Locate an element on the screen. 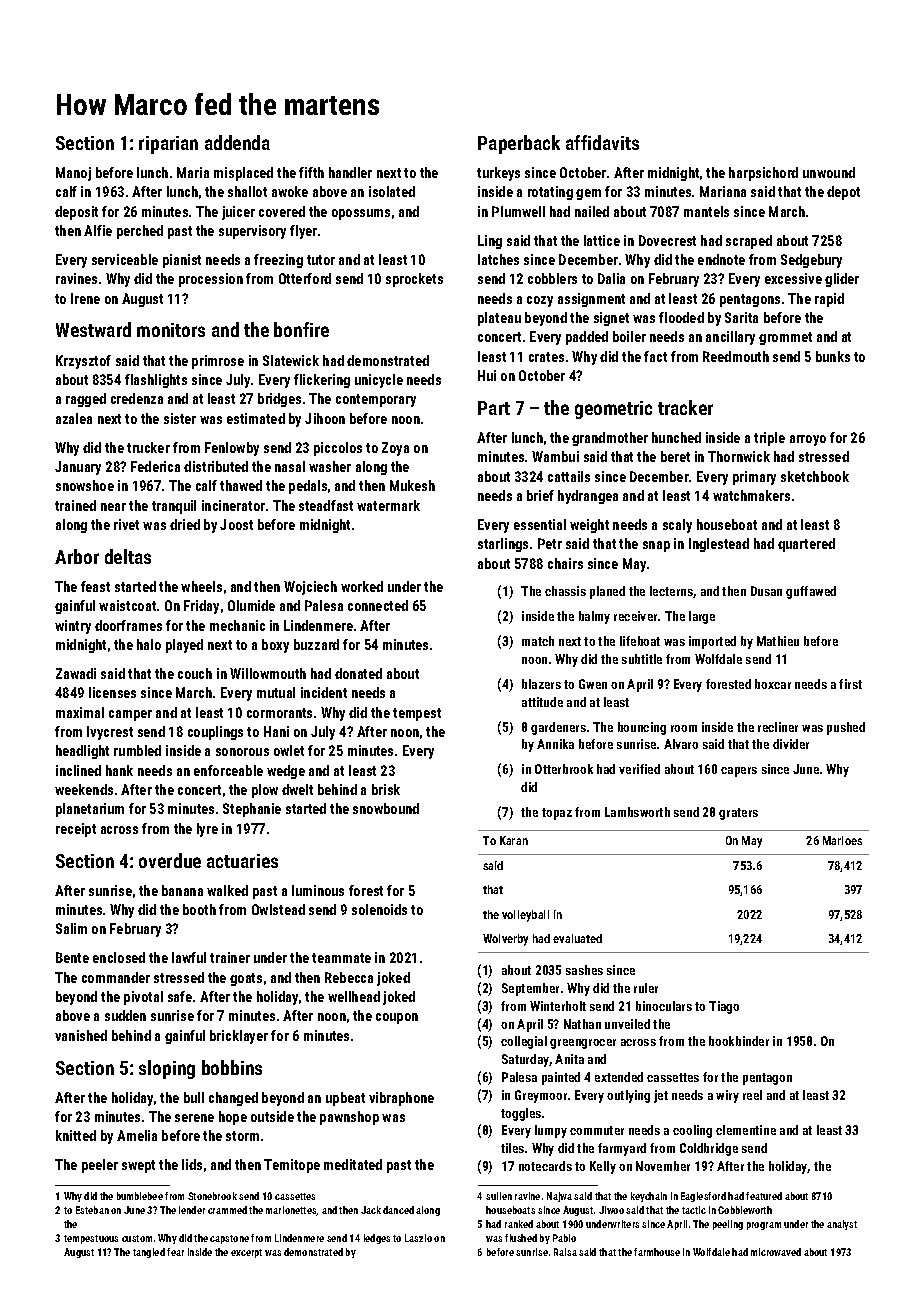 The height and width of the screenshot is (1308, 924). riparian is located at coordinates (168, 145).
